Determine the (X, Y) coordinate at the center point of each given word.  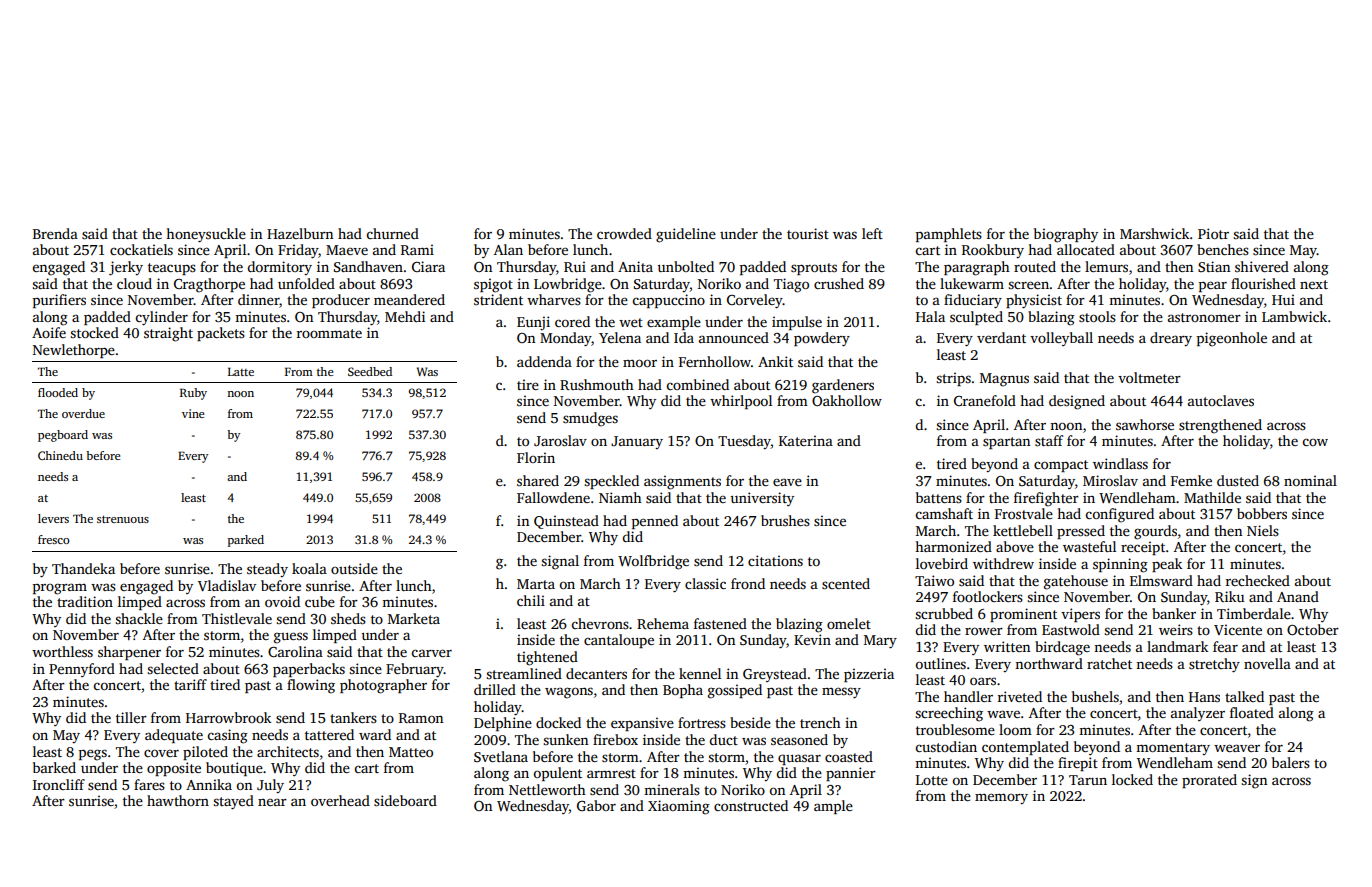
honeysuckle (206, 235)
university (762, 499)
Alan (508, 249)
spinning (1120, 565)
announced (734, 337)
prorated (1209, 781)
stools (1097, 316)
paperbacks (309, 670)
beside (750, 722)
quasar (799, 759)
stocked (94, 332)
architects (288, 751)
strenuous (123, 519)
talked (1244, 696)
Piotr (1213, 233)
